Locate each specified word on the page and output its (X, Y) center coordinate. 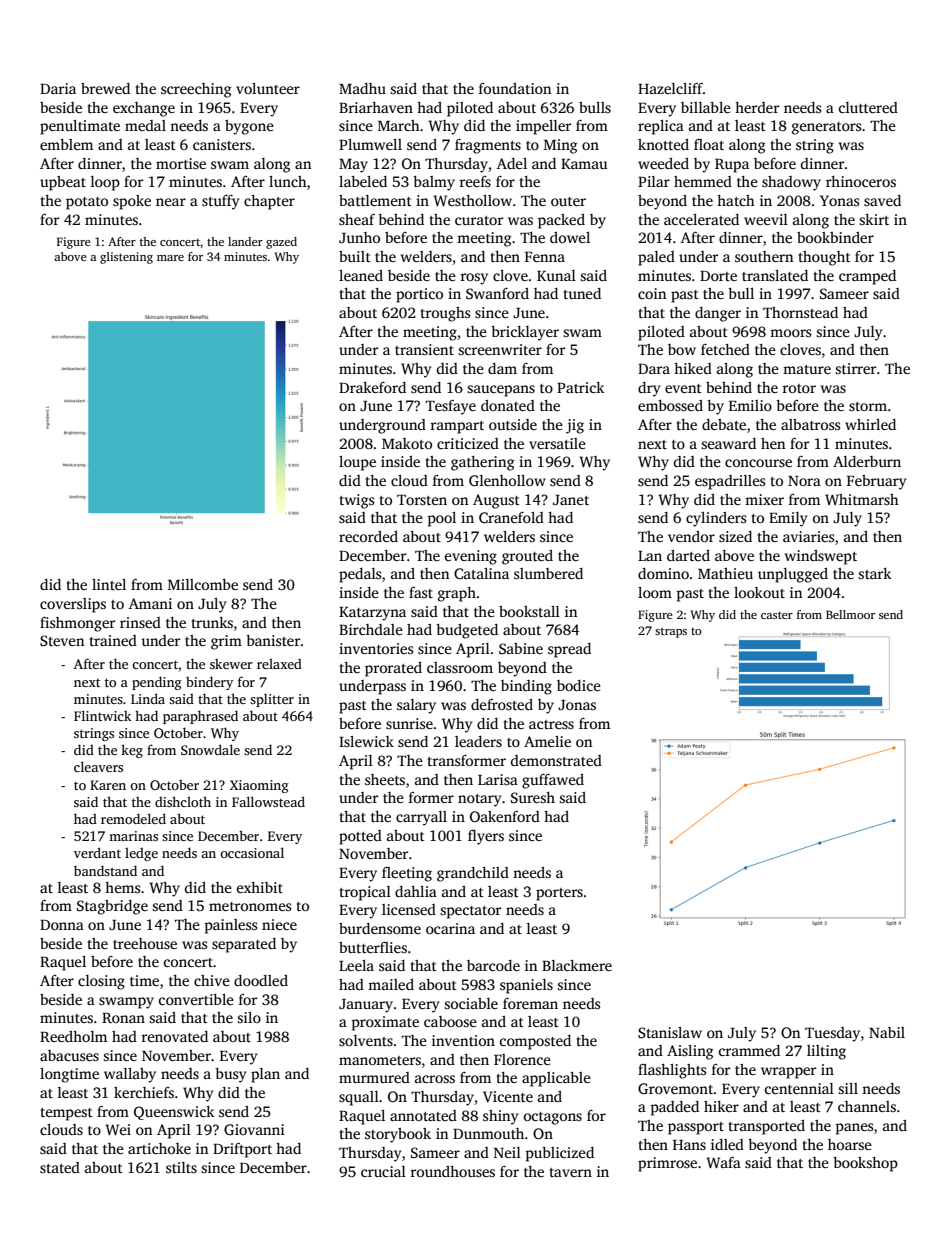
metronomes (250, 906)
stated (60, 1167)
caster (777, 615)
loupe (357, 463)
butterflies (373, 947)
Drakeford (372, 387)
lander (245, 241)
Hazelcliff (670, 88)
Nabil (887, 1032)
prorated (393, 669)
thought (825, 258)
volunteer (268, 88)
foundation (515, 88)
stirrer (855, 368)
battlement (375, 200)
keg (132, 751)
